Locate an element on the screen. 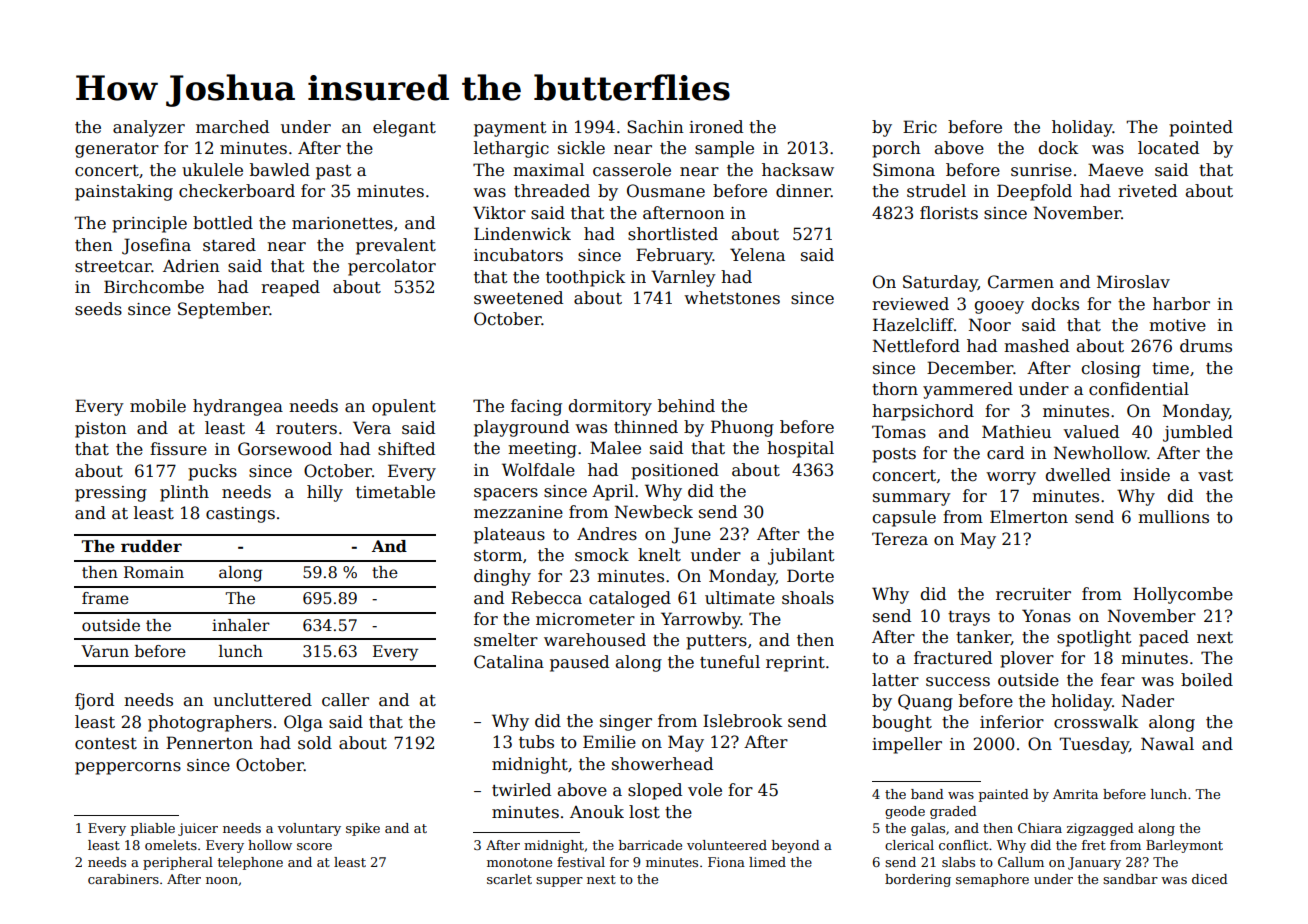 The height and width of the screenshot is (924, 1308). marched is located at coordinates (232, 127).
